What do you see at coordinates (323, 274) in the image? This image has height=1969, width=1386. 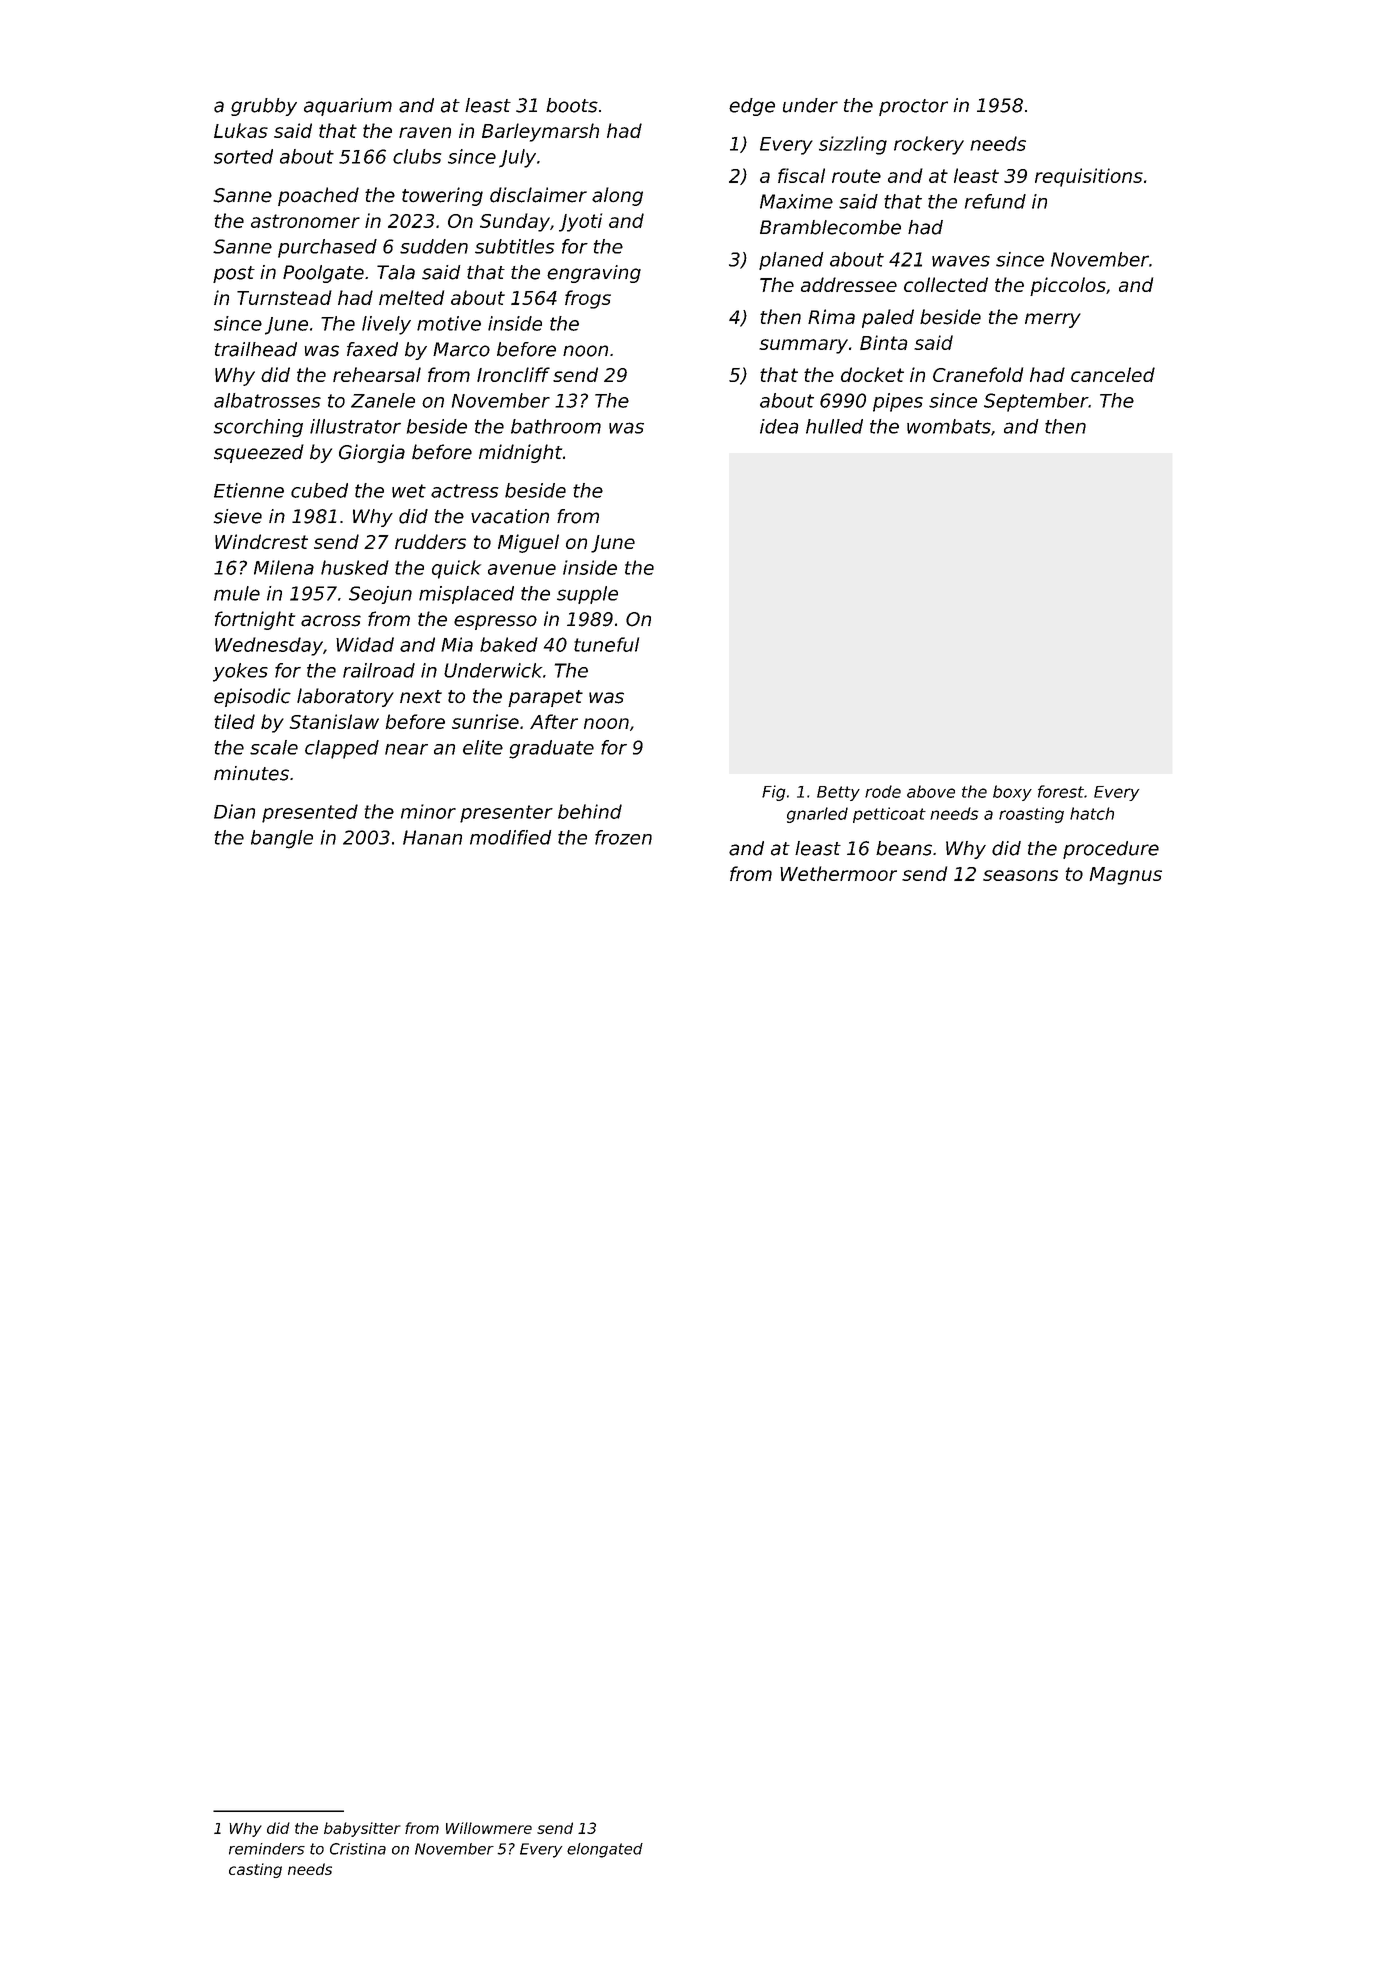 I see `Poolgate` at bounding box center [323, 274].
